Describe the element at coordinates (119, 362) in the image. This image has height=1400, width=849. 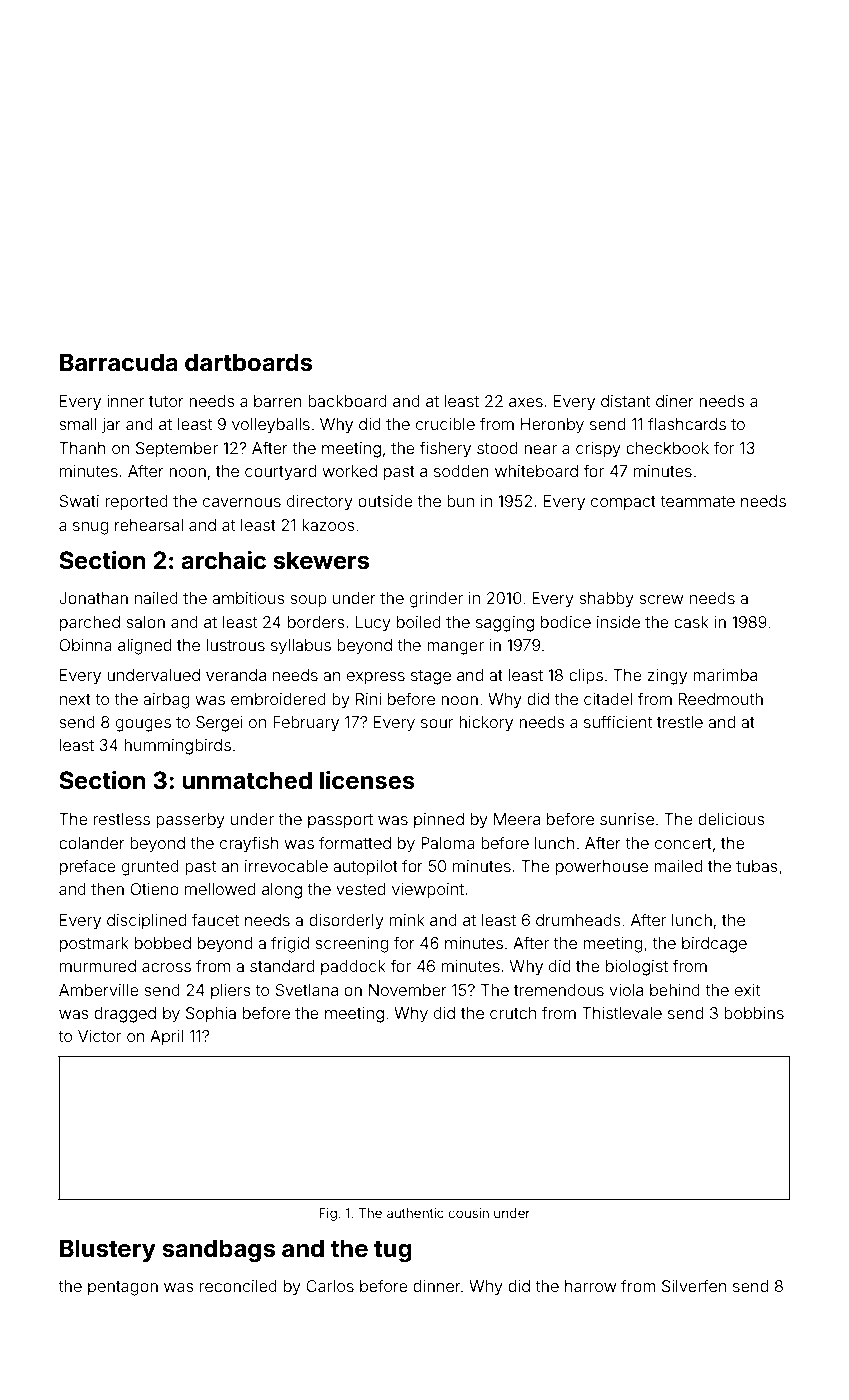
I see `Barracuda` at that location.
